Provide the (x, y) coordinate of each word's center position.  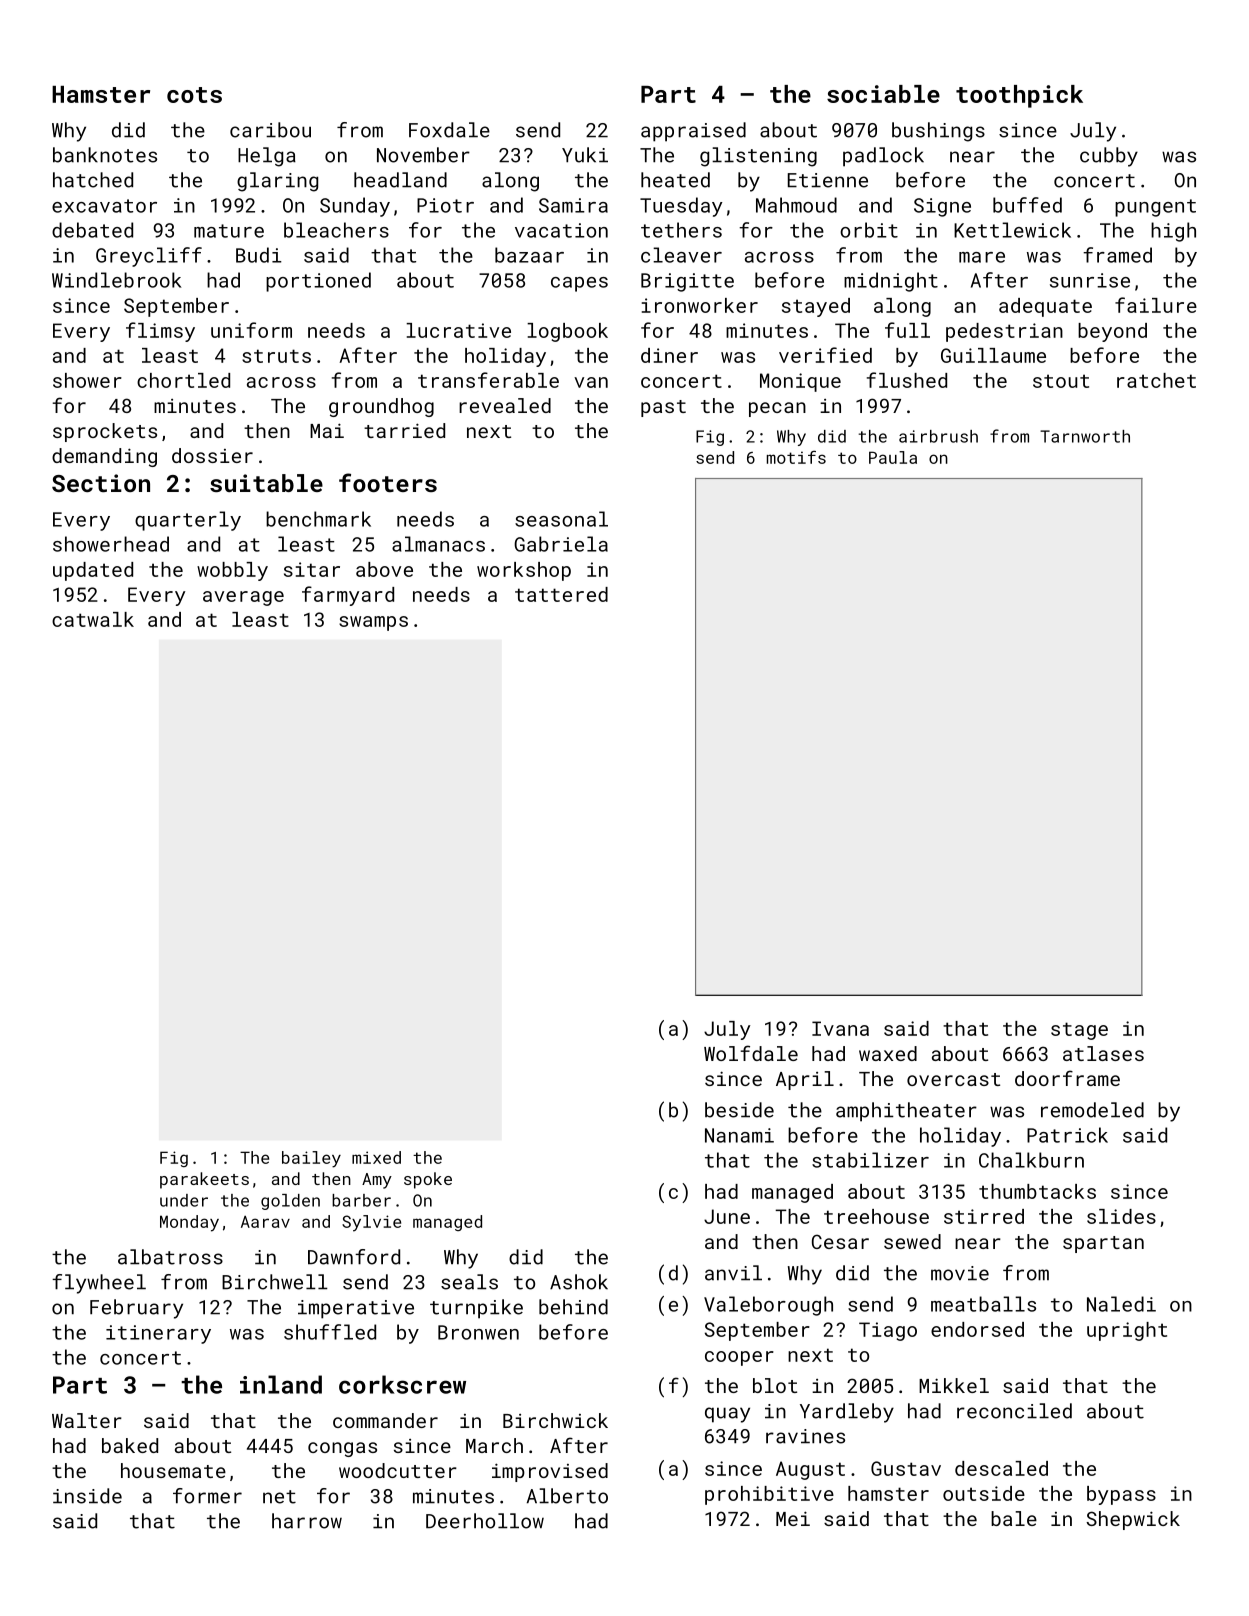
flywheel (99, 1284)
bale (1014, 1518)
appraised (693, 132)
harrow (307, 1521)
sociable (883, 94)
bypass (1121, 1495)
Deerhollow (485, 1521)
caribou (270, 130)
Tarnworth (1085, 436)
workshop (524, 571)
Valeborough (768, 1306)
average (243, 598)
